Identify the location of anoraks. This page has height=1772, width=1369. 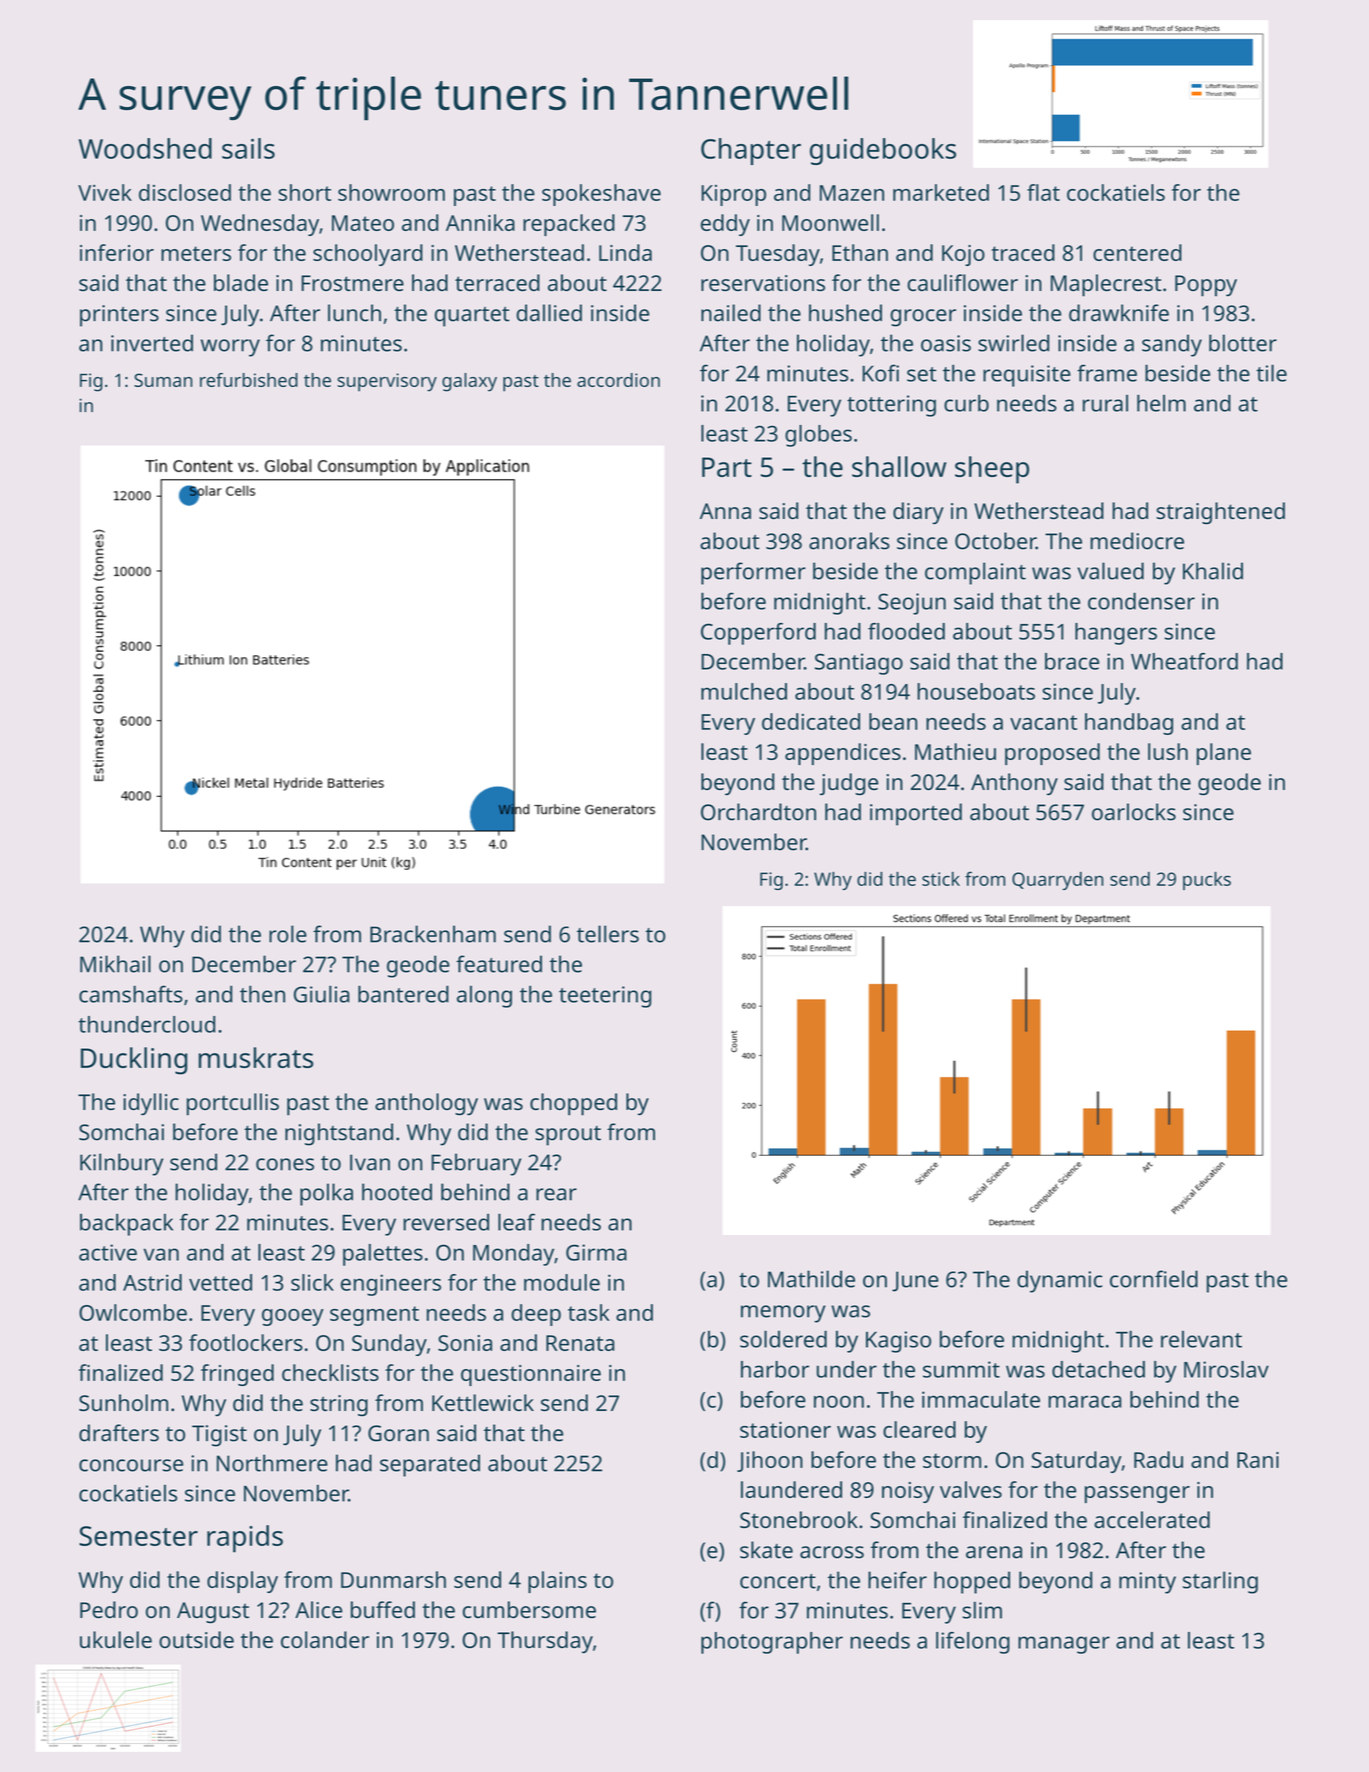
(849, 541).
